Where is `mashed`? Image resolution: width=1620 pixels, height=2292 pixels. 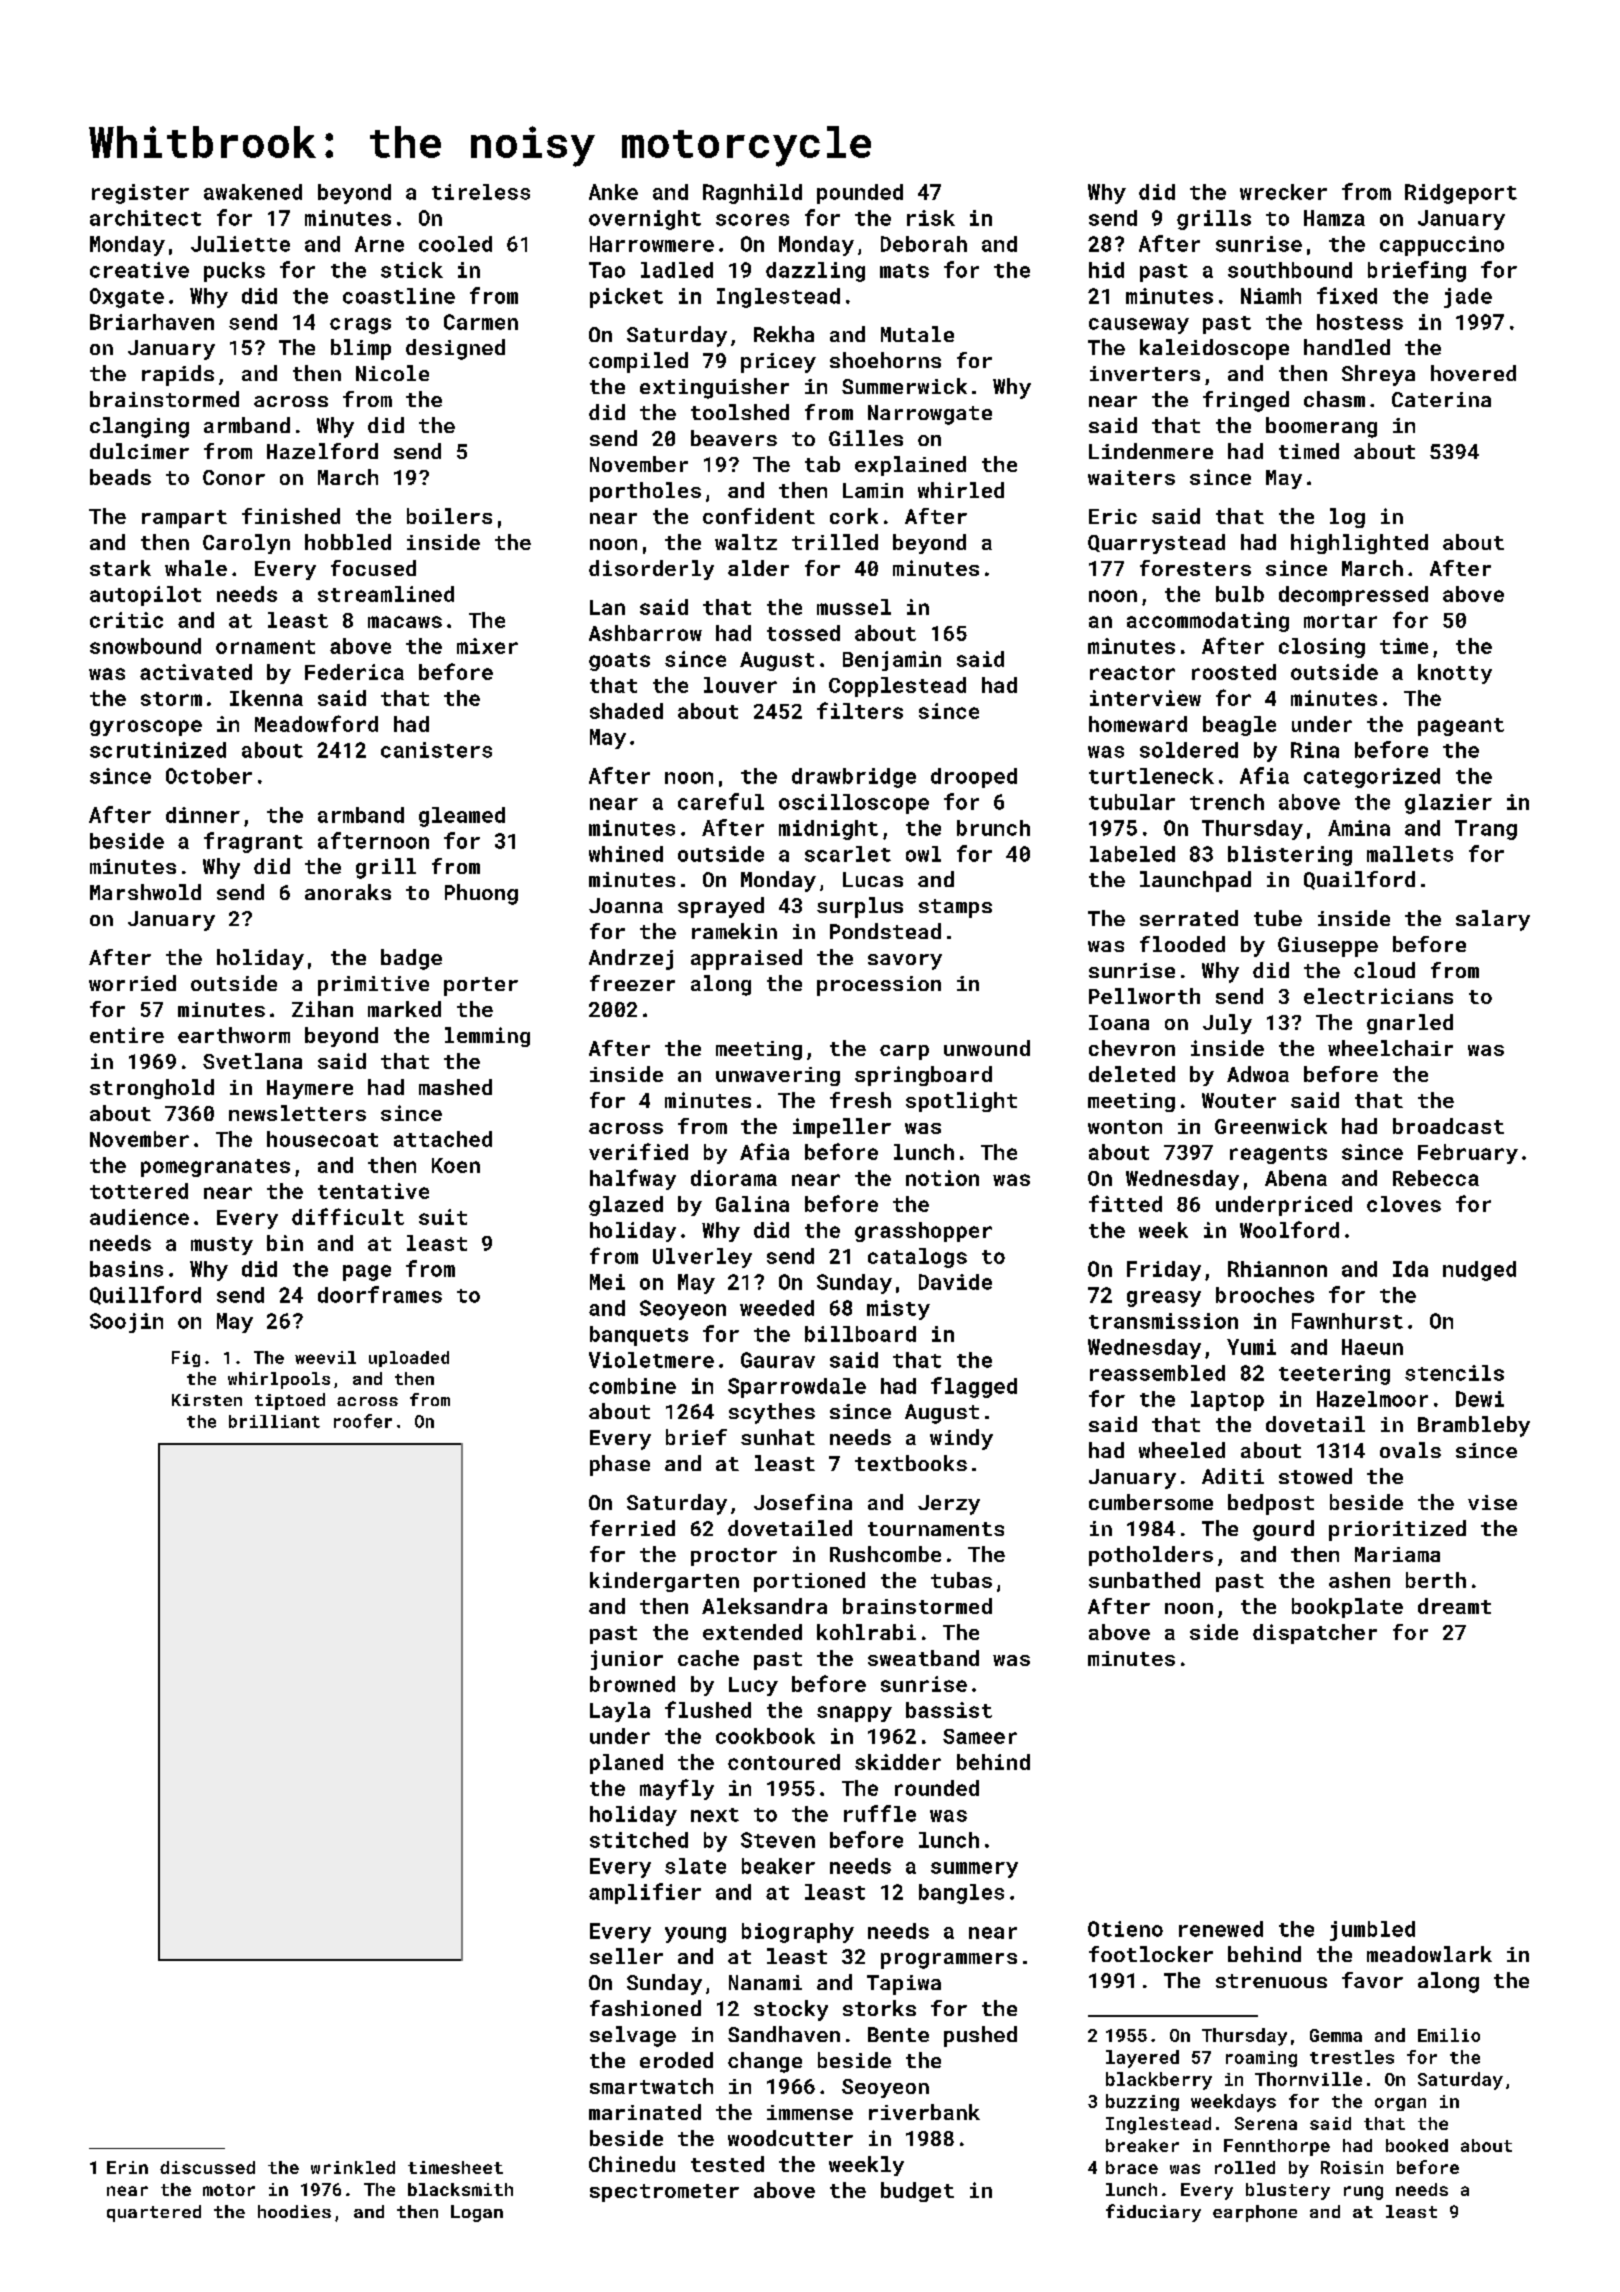
mashed is located at coordinates (455, 1087).
